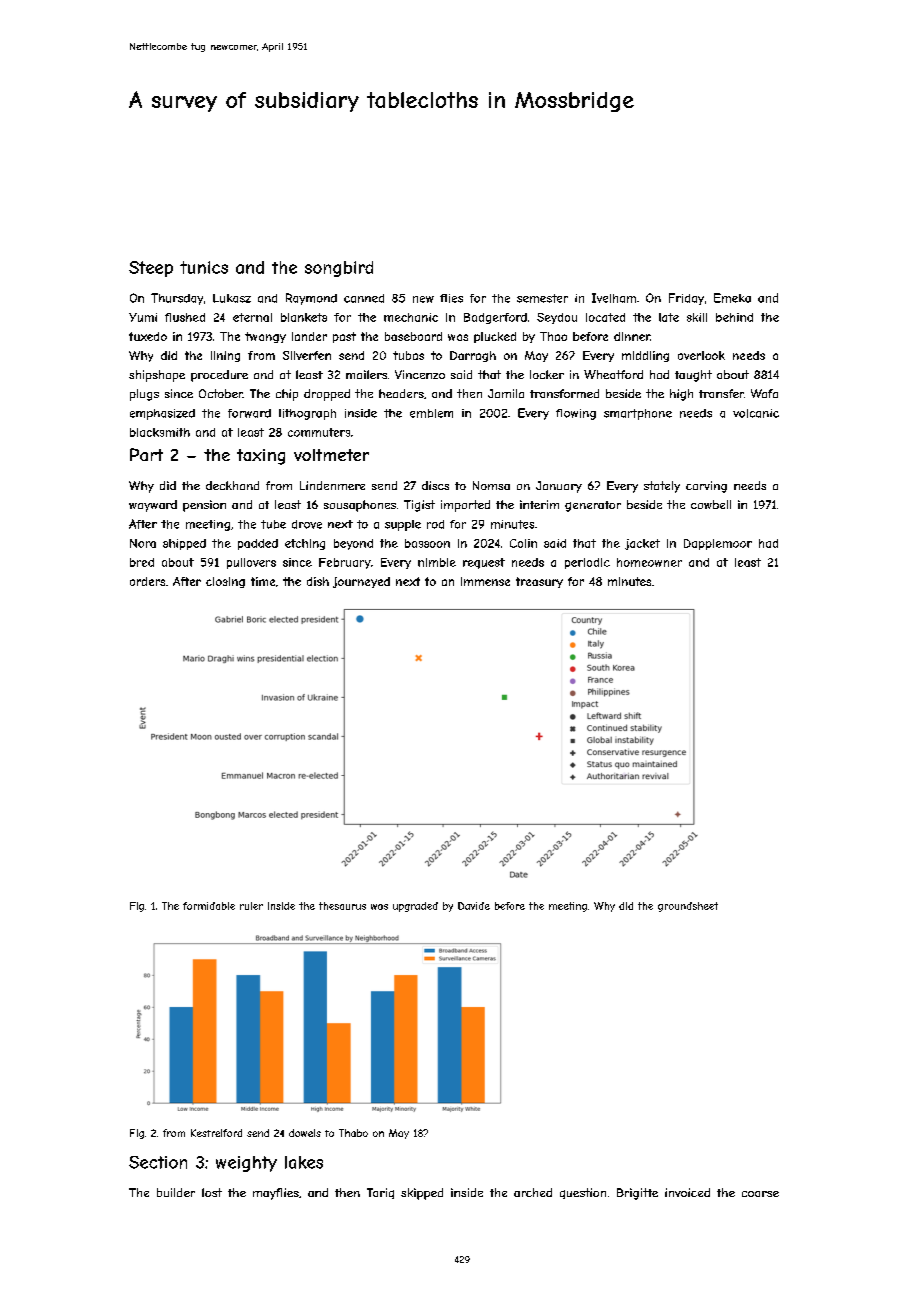 This screenshot has height=1316, width=908. What do you see at coordinates (422, 1194) in the screenshot?
I see `skipped` at bounding box center [422, 1194].
